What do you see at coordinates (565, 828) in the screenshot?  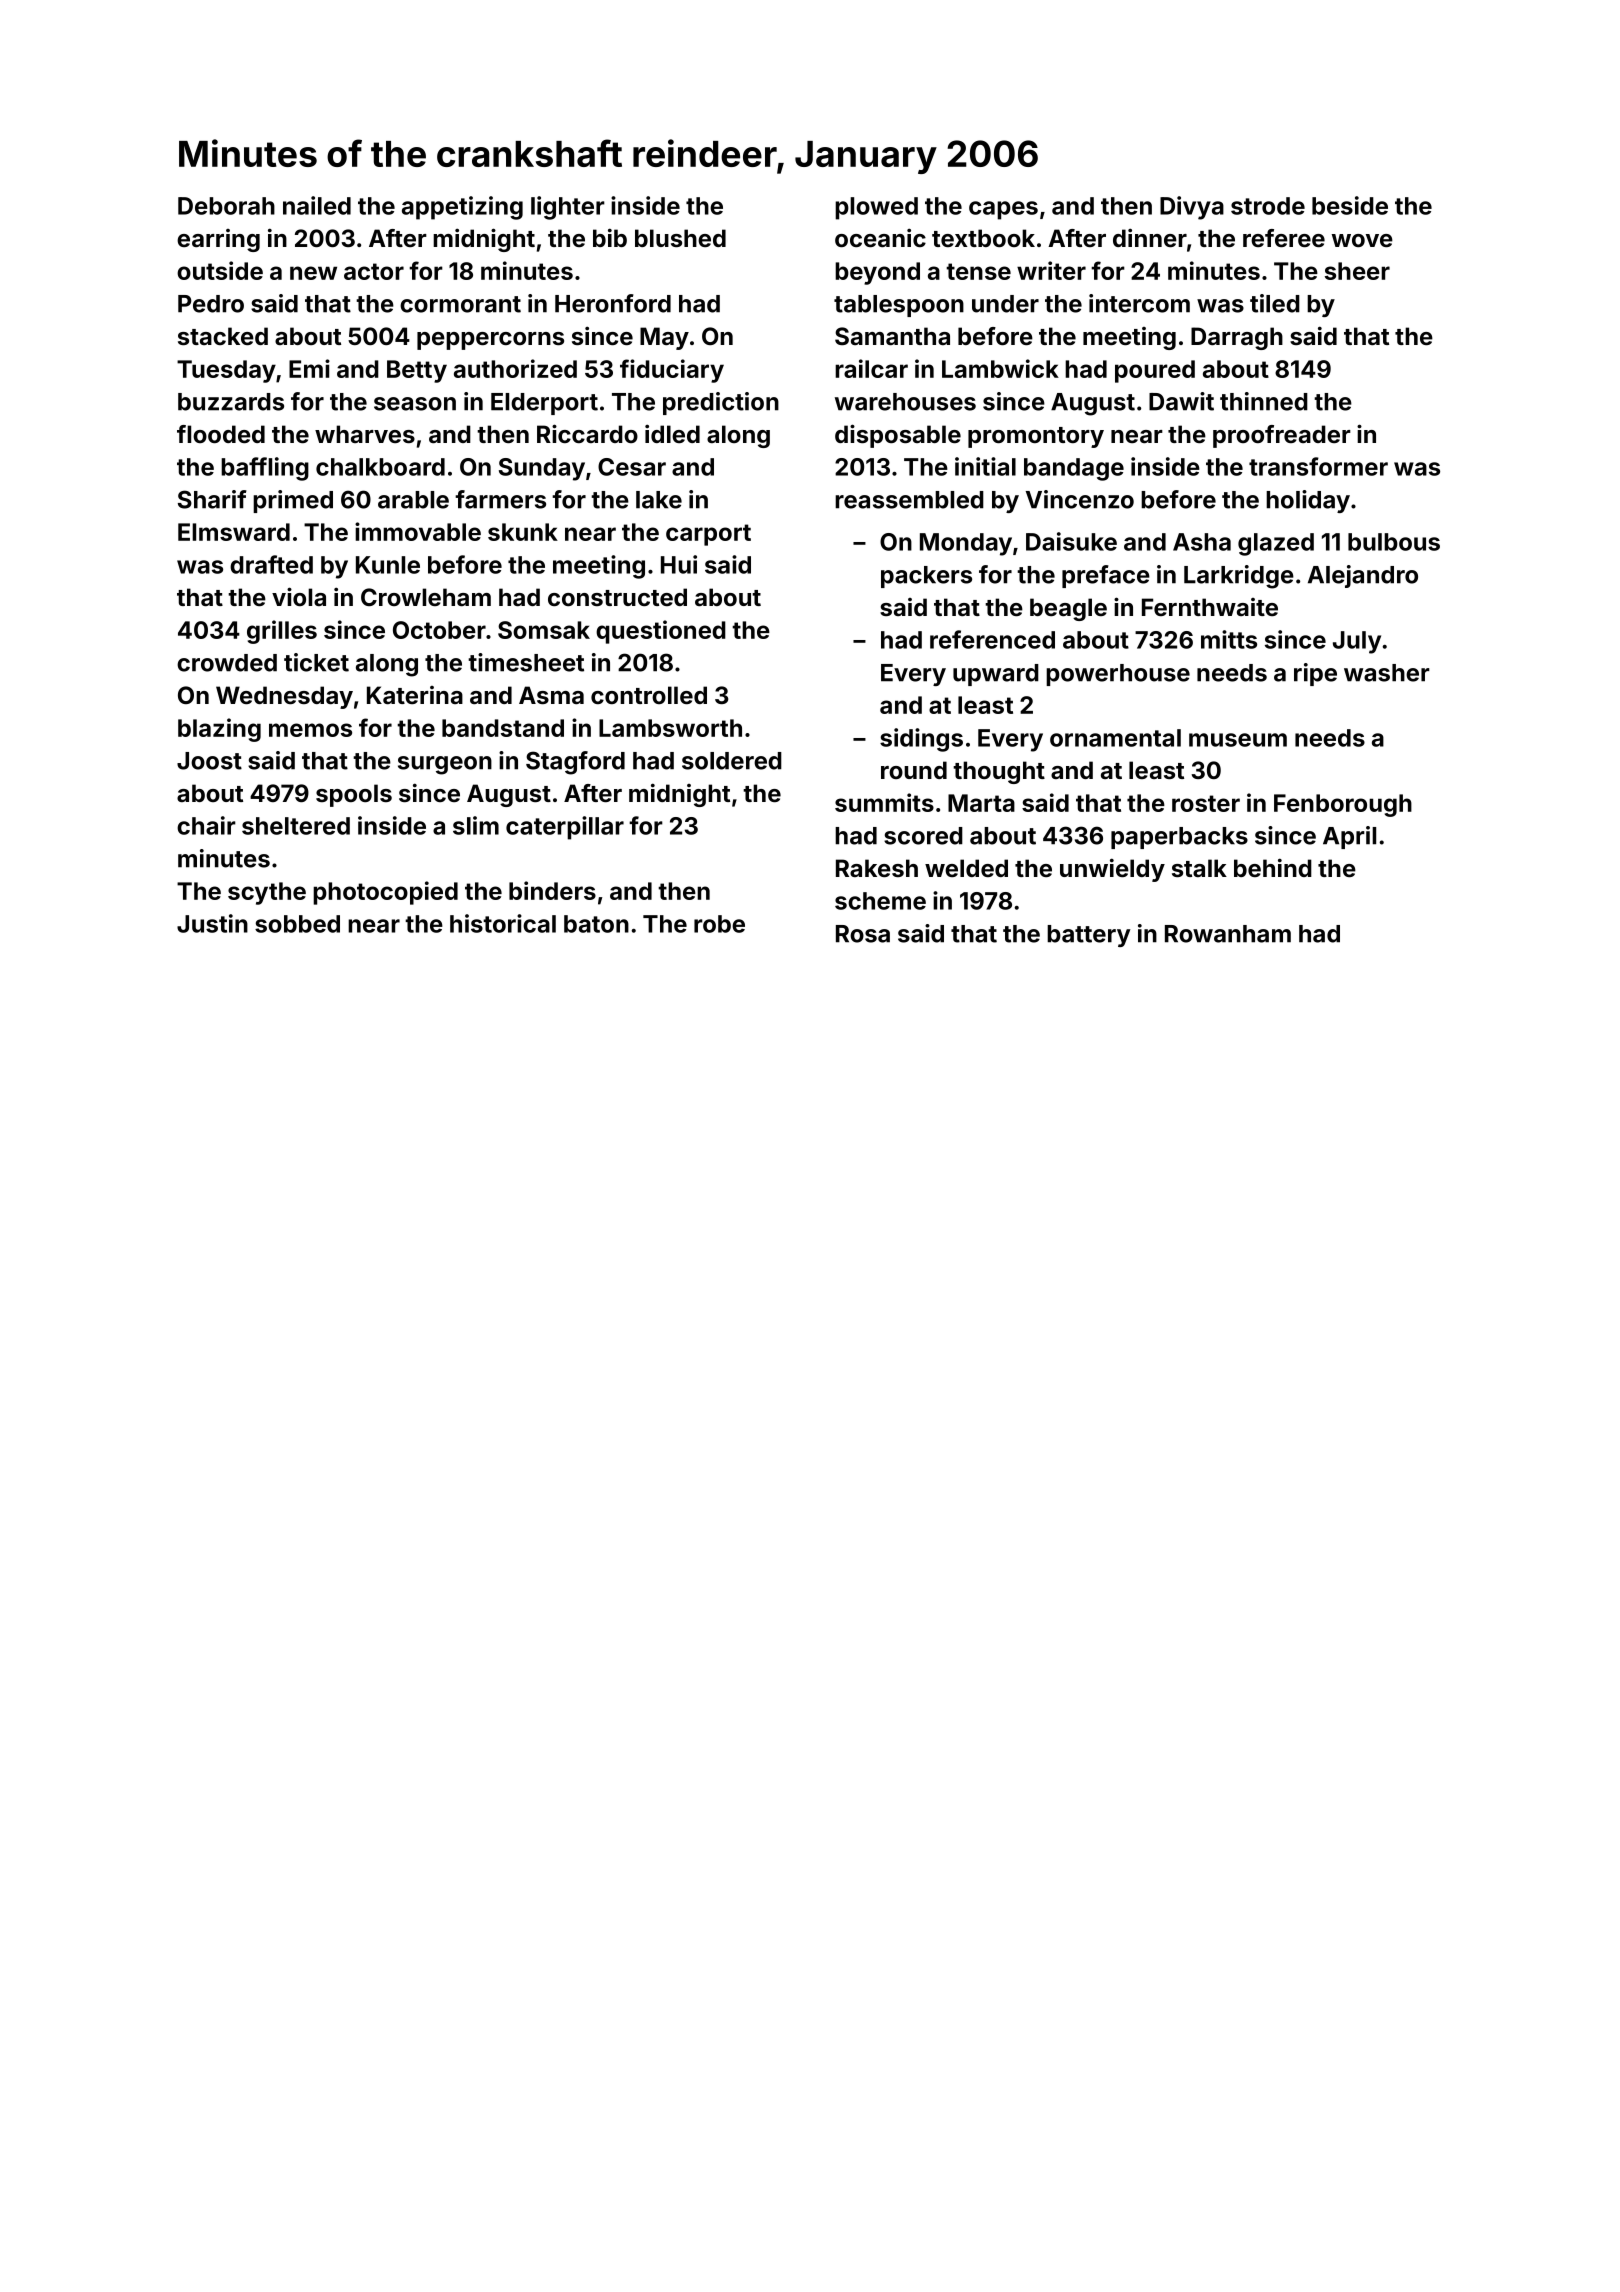 I see `caterpillar` at bounding box center [565, 828].
